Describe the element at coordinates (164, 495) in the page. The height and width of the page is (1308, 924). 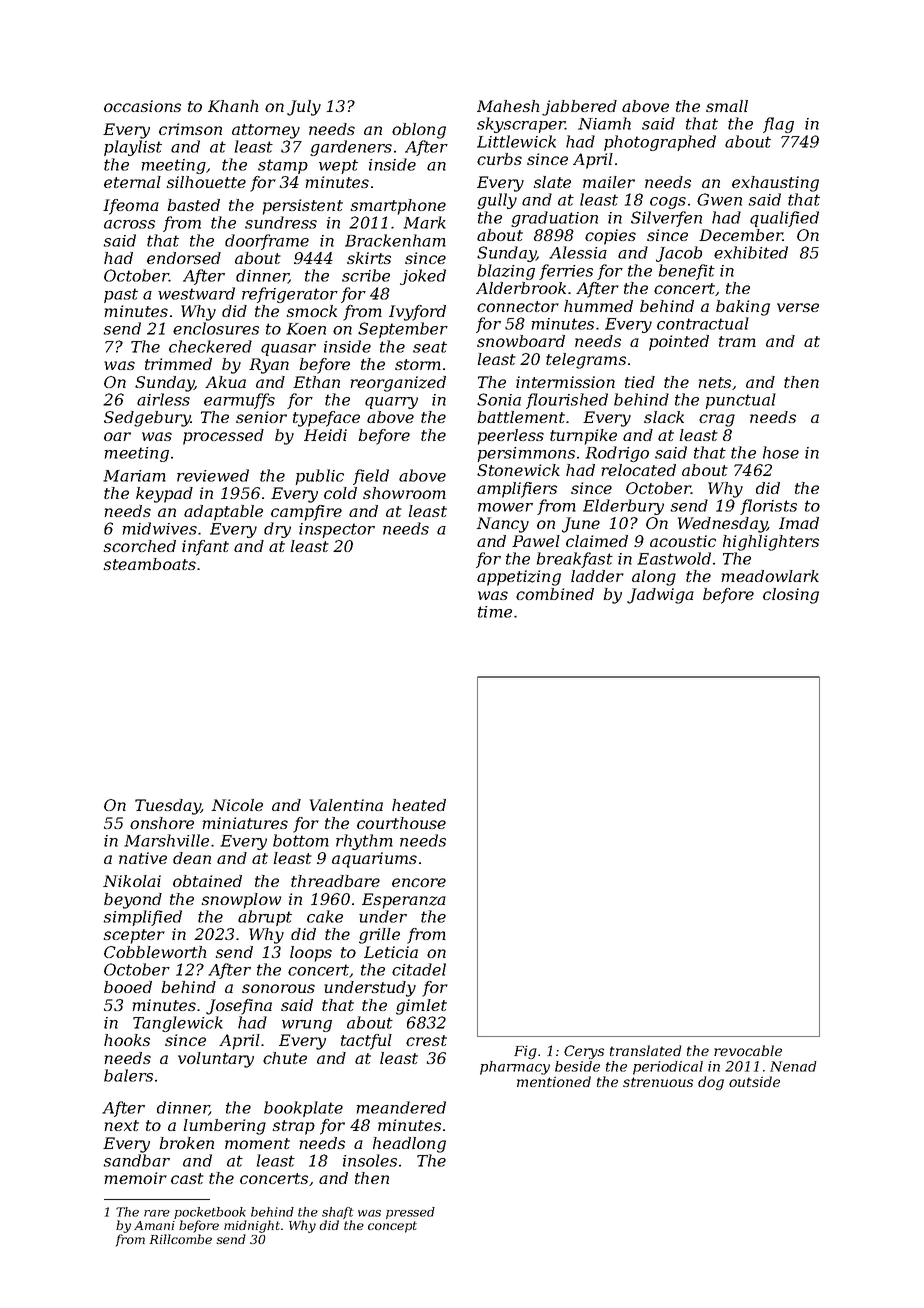
I see `keypad` at that location.
